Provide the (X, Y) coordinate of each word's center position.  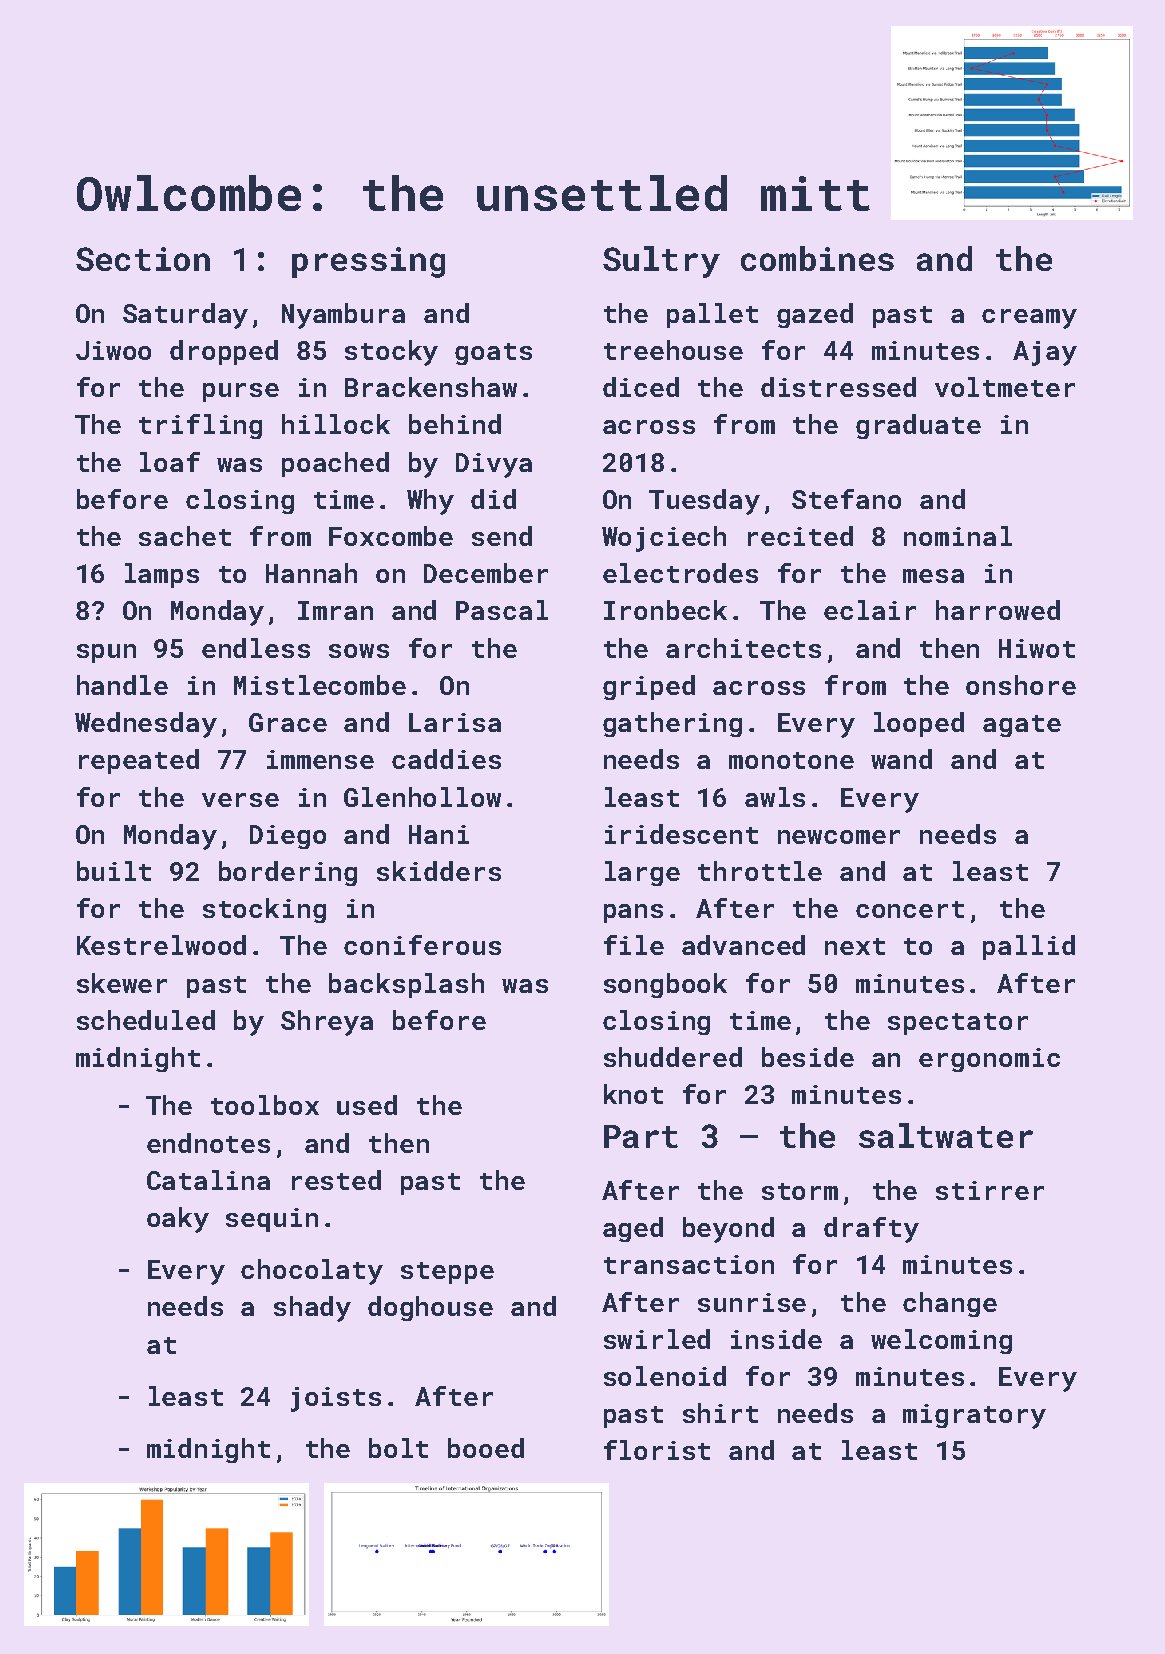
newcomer (839, 837)
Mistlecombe (320, 685)
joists (336, 1399)
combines (817, 258)
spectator (958, 1024)
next (855, 946)
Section (143, 259)
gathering (672, 724)
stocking (264, 910)
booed (486, 1448)
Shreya (327, 1023)
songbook (665, 985)
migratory (974, 1416)
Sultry (661, 262)
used (367, 1105)
